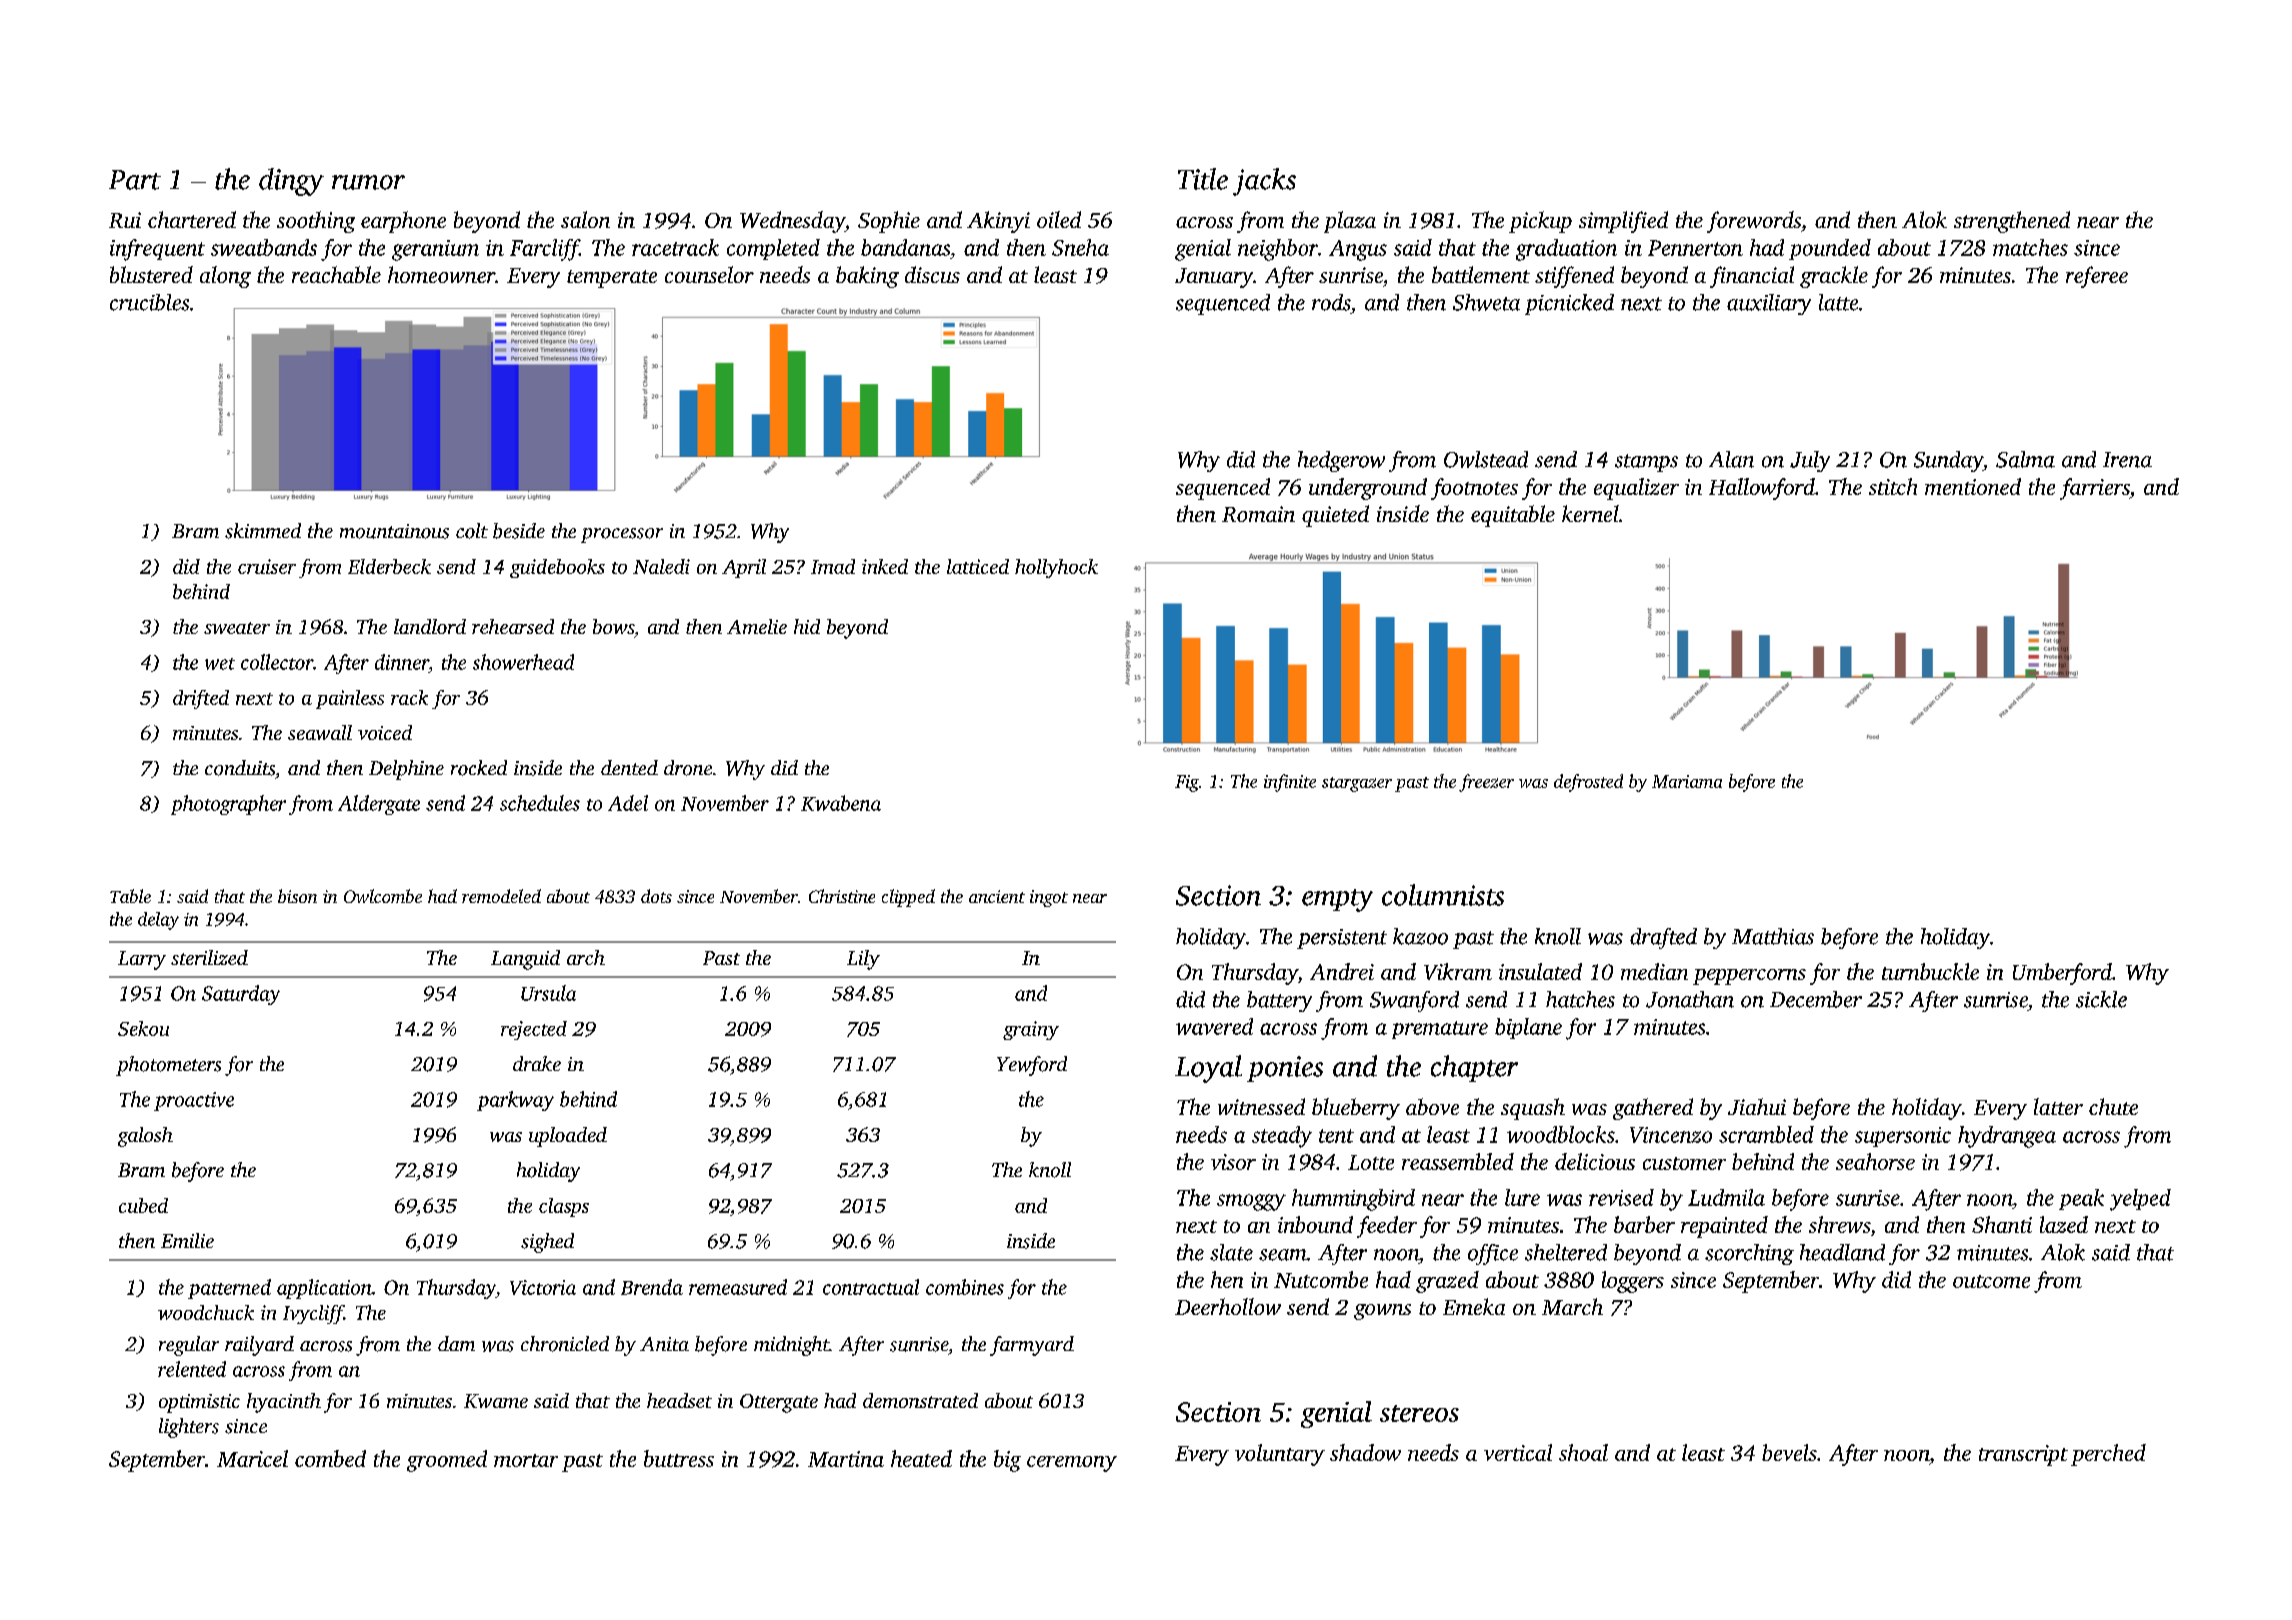 The width and height of the screenshot is (2292, 1620). What do you see at coordinates (1973, 486) in the screenshot?
I see `mentioned` at bounding box center [1973, 486].
